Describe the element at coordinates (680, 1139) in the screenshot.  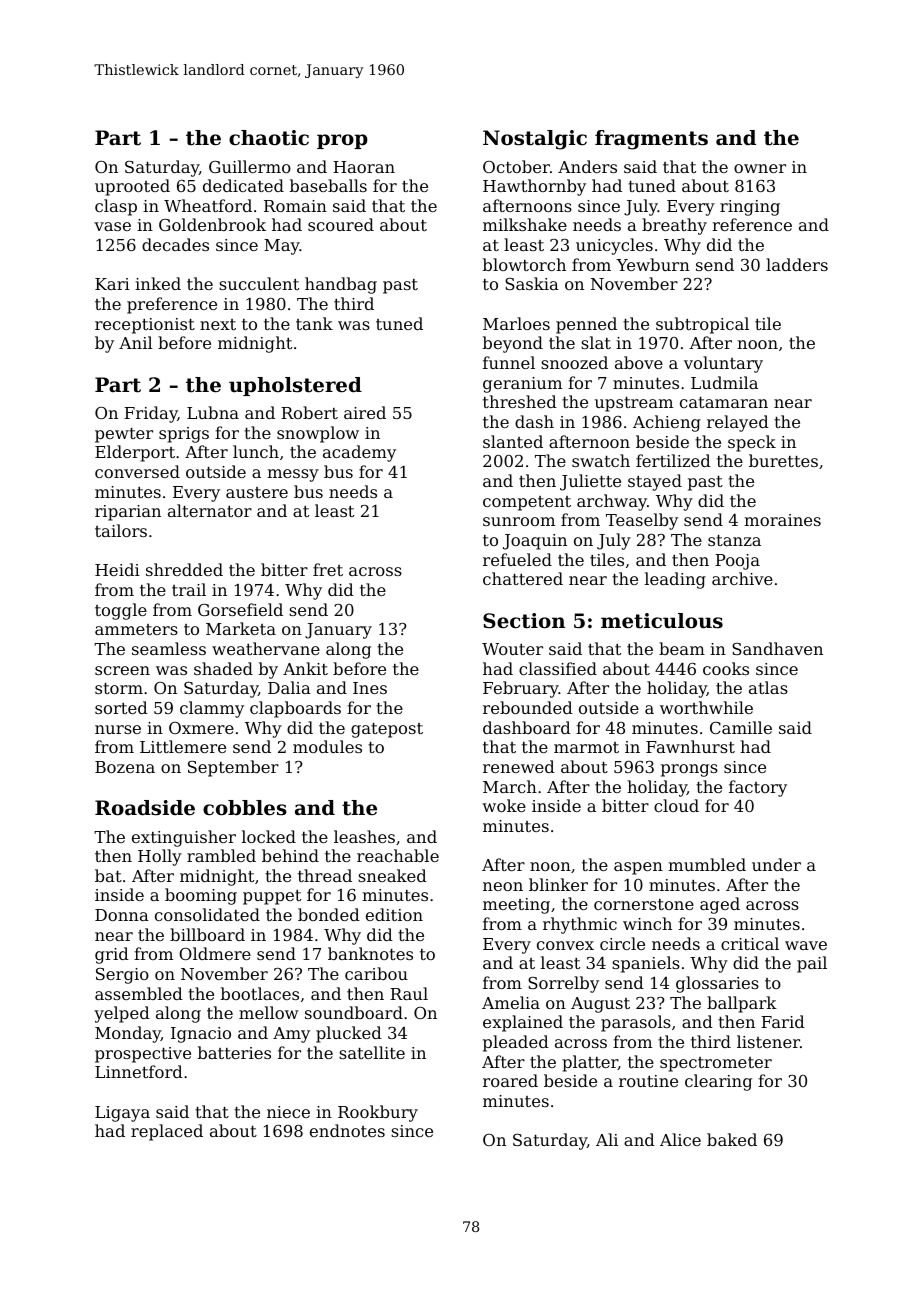
I see `Alice` at that location.
